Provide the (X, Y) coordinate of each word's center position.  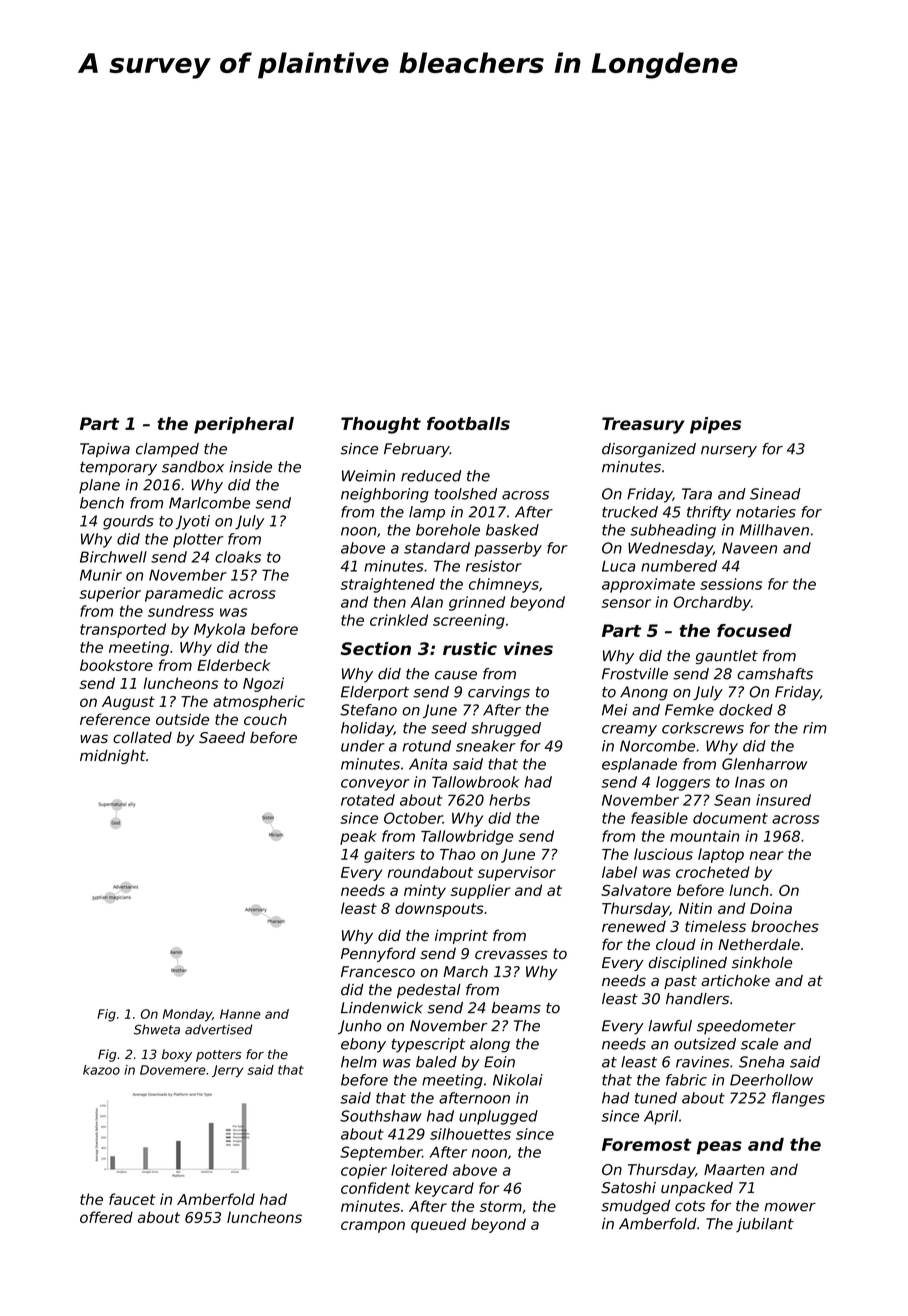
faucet (132, 1199)
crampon (373, 1227)
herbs (509, 800)
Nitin (695, 908)
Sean (732, 800)
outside (182, 719)
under (363, 746)
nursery (729, 452)
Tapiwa (105, 450)
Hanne (240, 1014)
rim (815, 728)
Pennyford (378, 954)
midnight (113, 757)
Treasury (643, 425)
